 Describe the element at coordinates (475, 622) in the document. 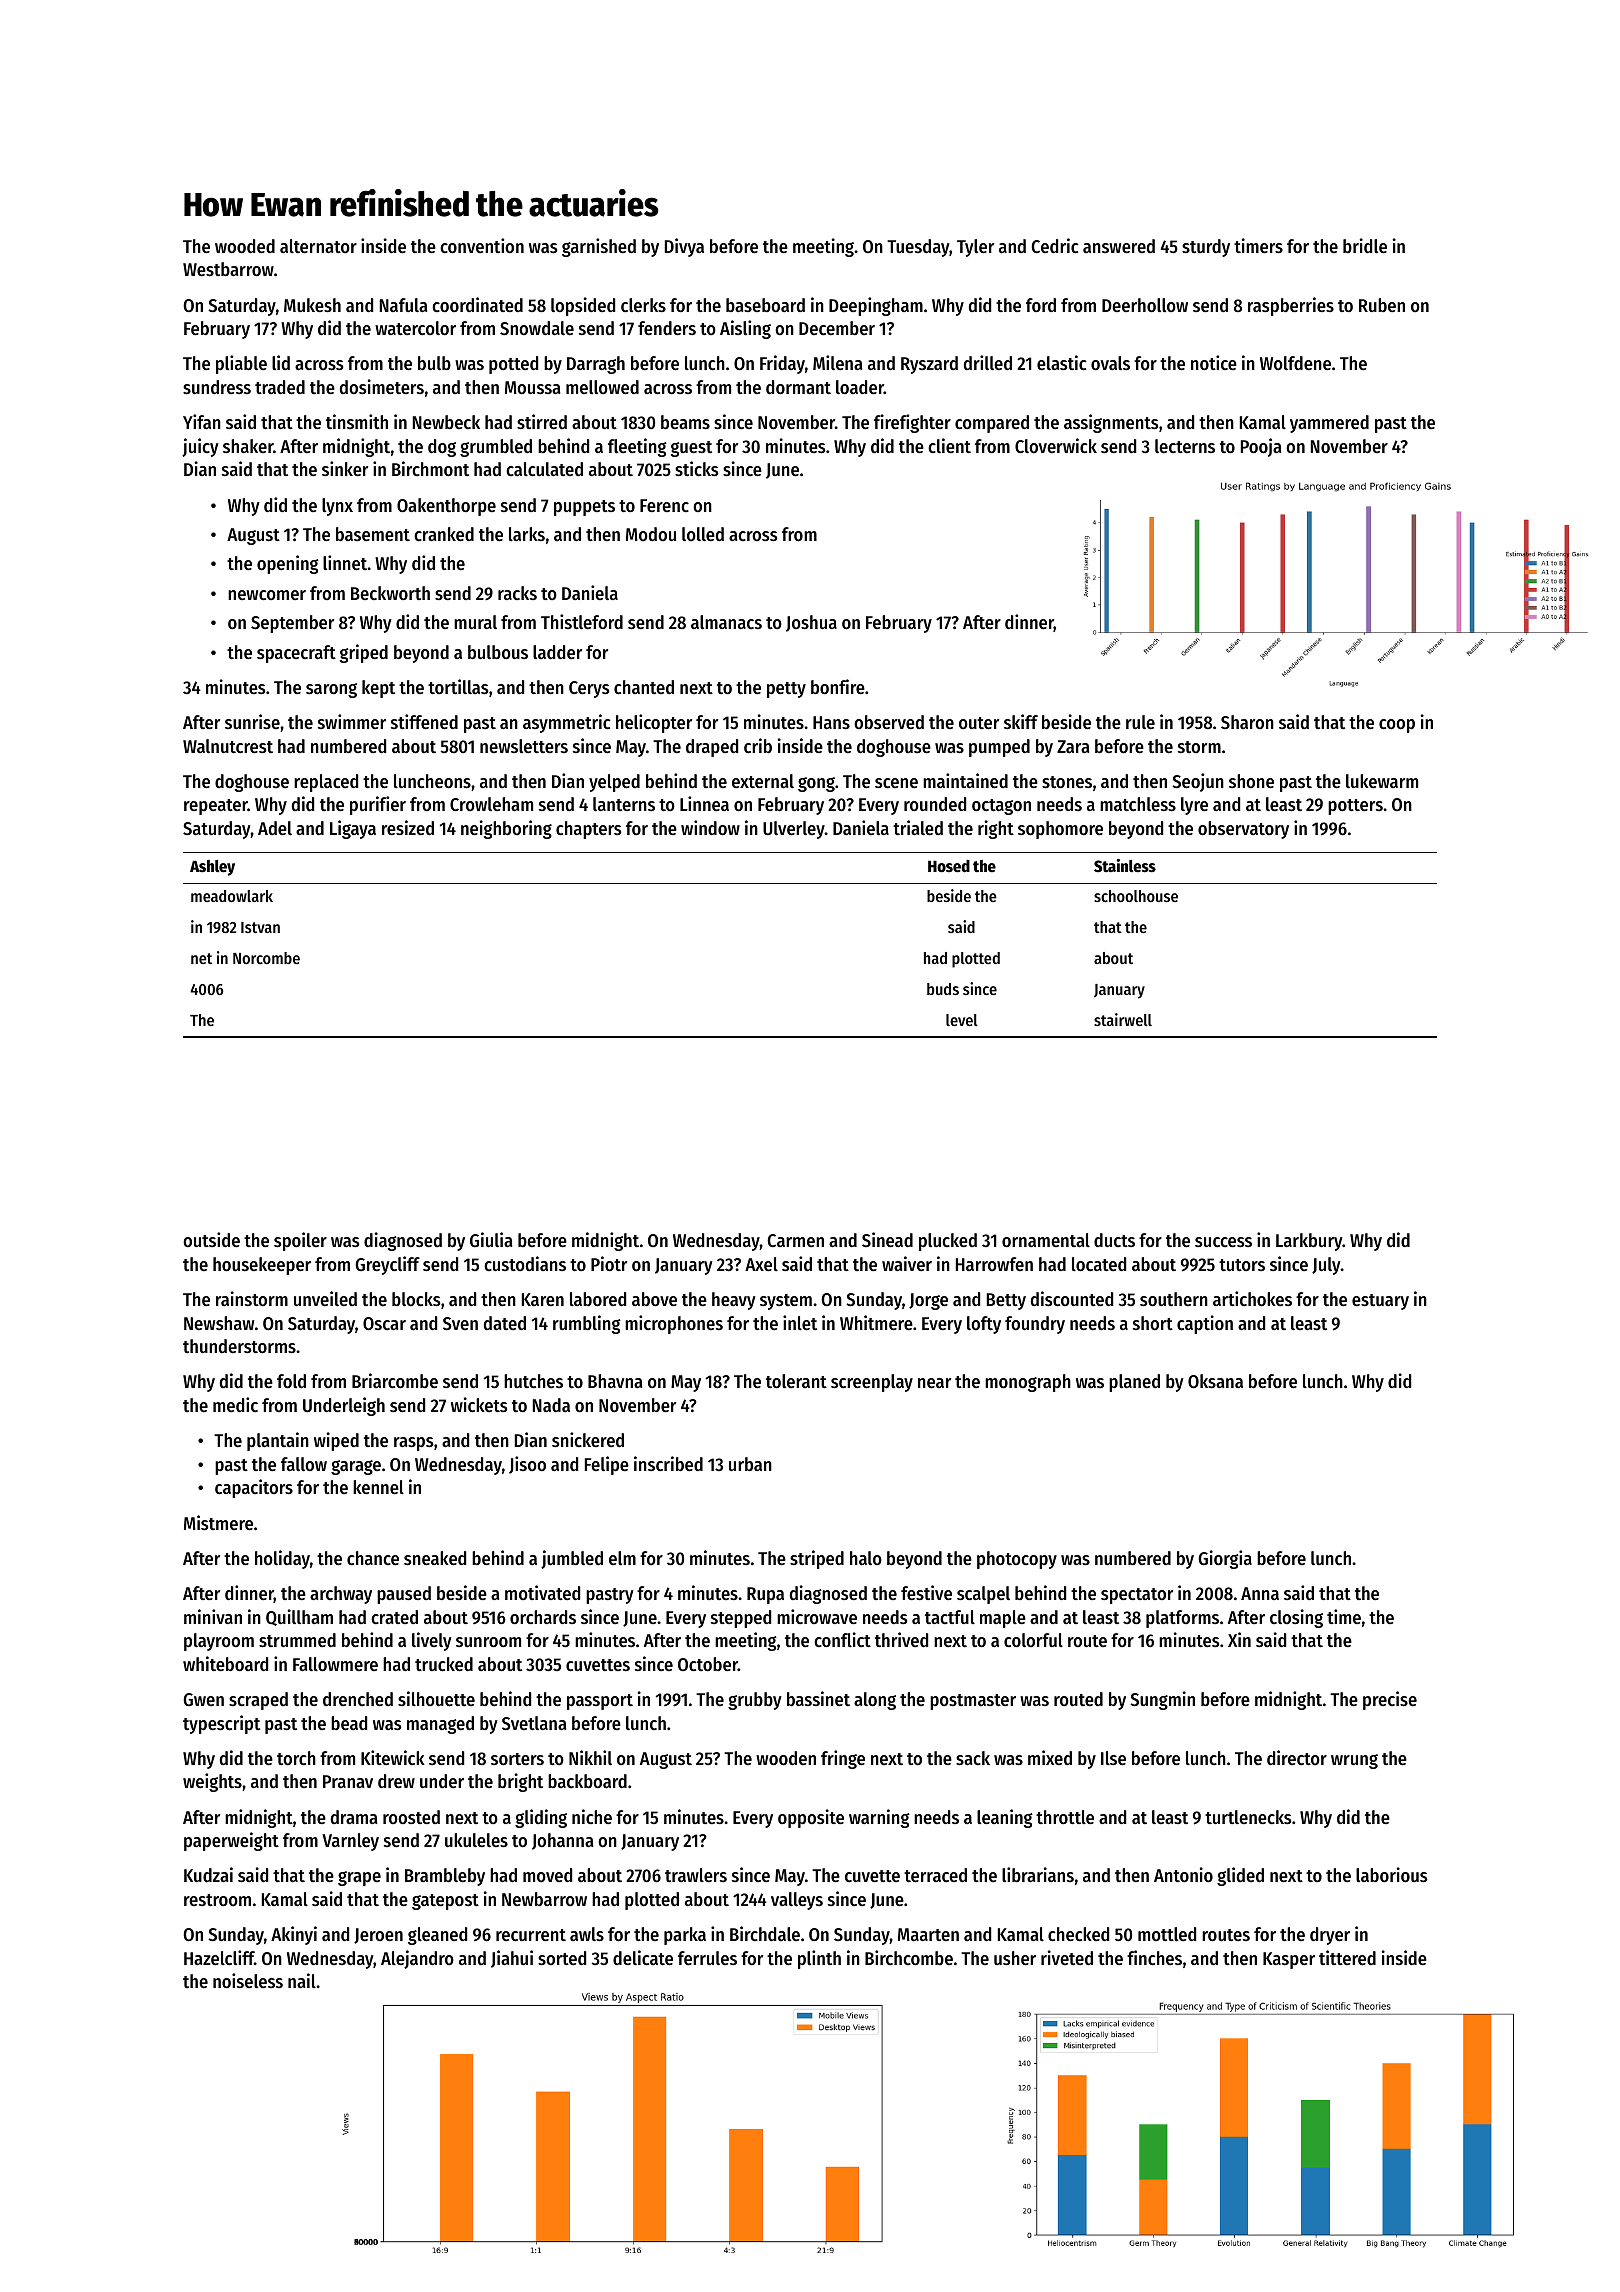

I see `mural` at that location.
